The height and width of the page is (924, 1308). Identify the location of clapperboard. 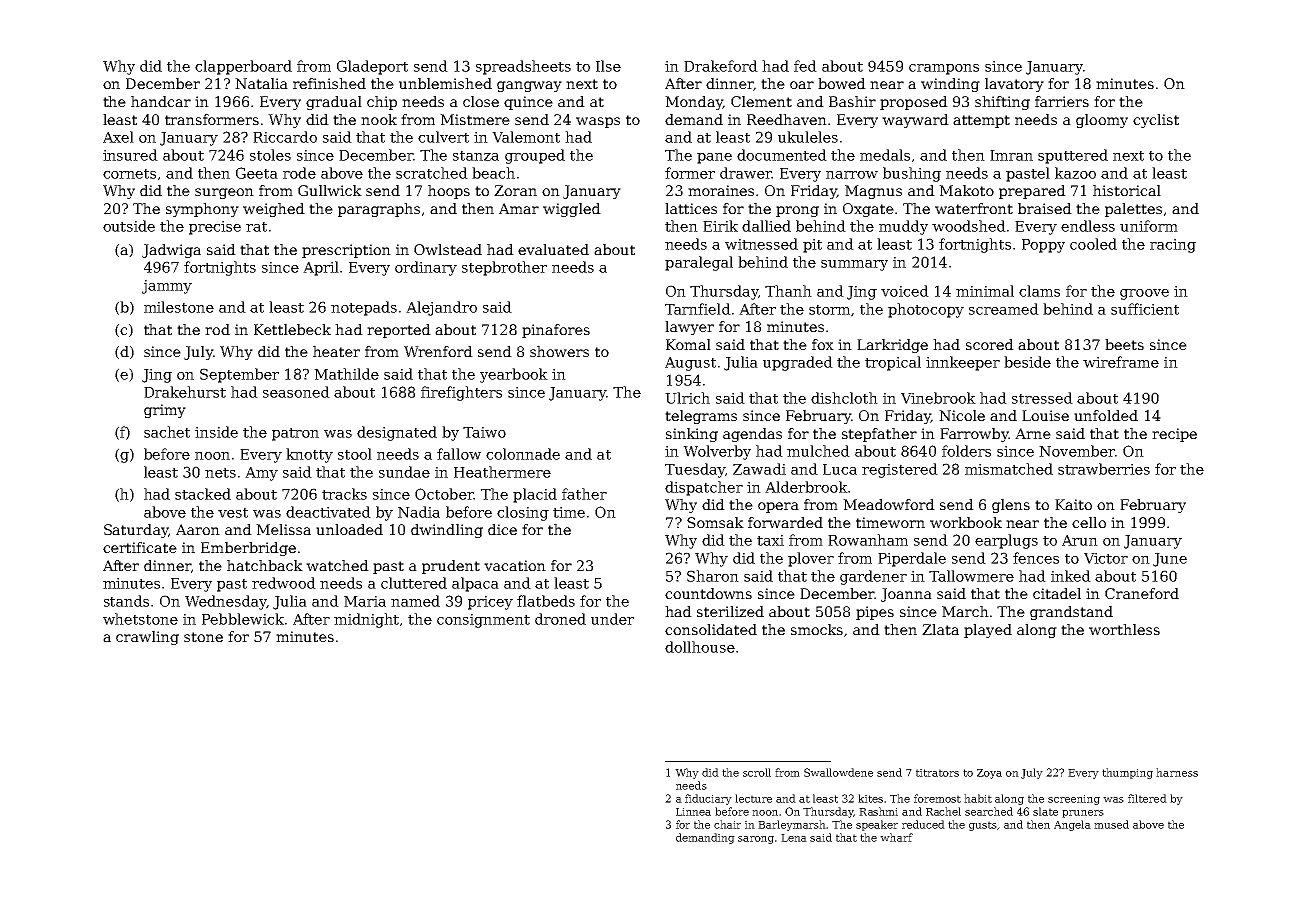
(243, 67).
